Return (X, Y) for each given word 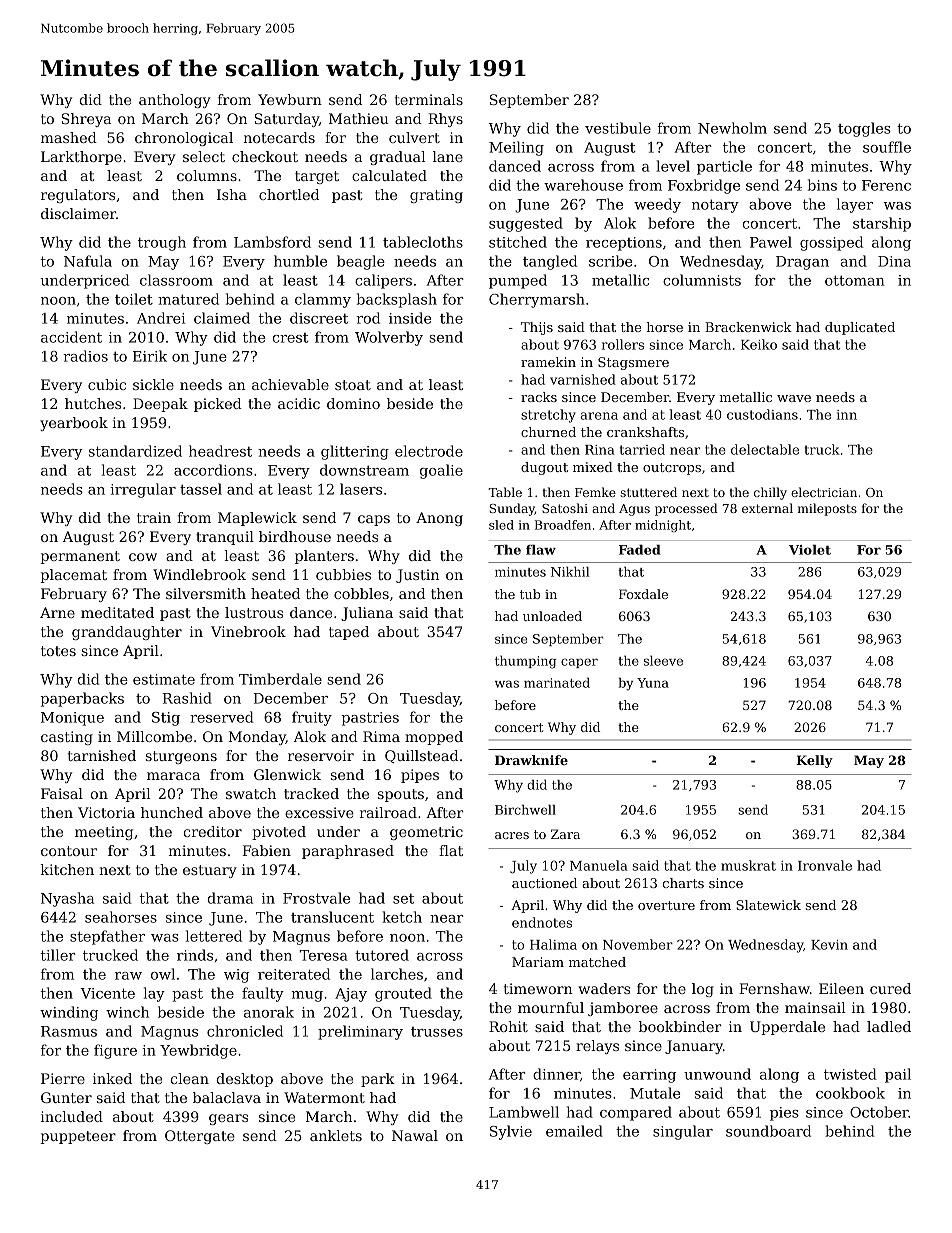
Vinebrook (248, 631)
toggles (864, 129)
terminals (429, 99)
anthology (175, 101)
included (72, 1116)
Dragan (802, 263)
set (403, 899)
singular (683, 1132)
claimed (222, 318)
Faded (640, 550)
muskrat (748, 865)
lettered (214, 936)
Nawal (415, 1135)
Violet (810, 550)
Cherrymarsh (537, 300)
